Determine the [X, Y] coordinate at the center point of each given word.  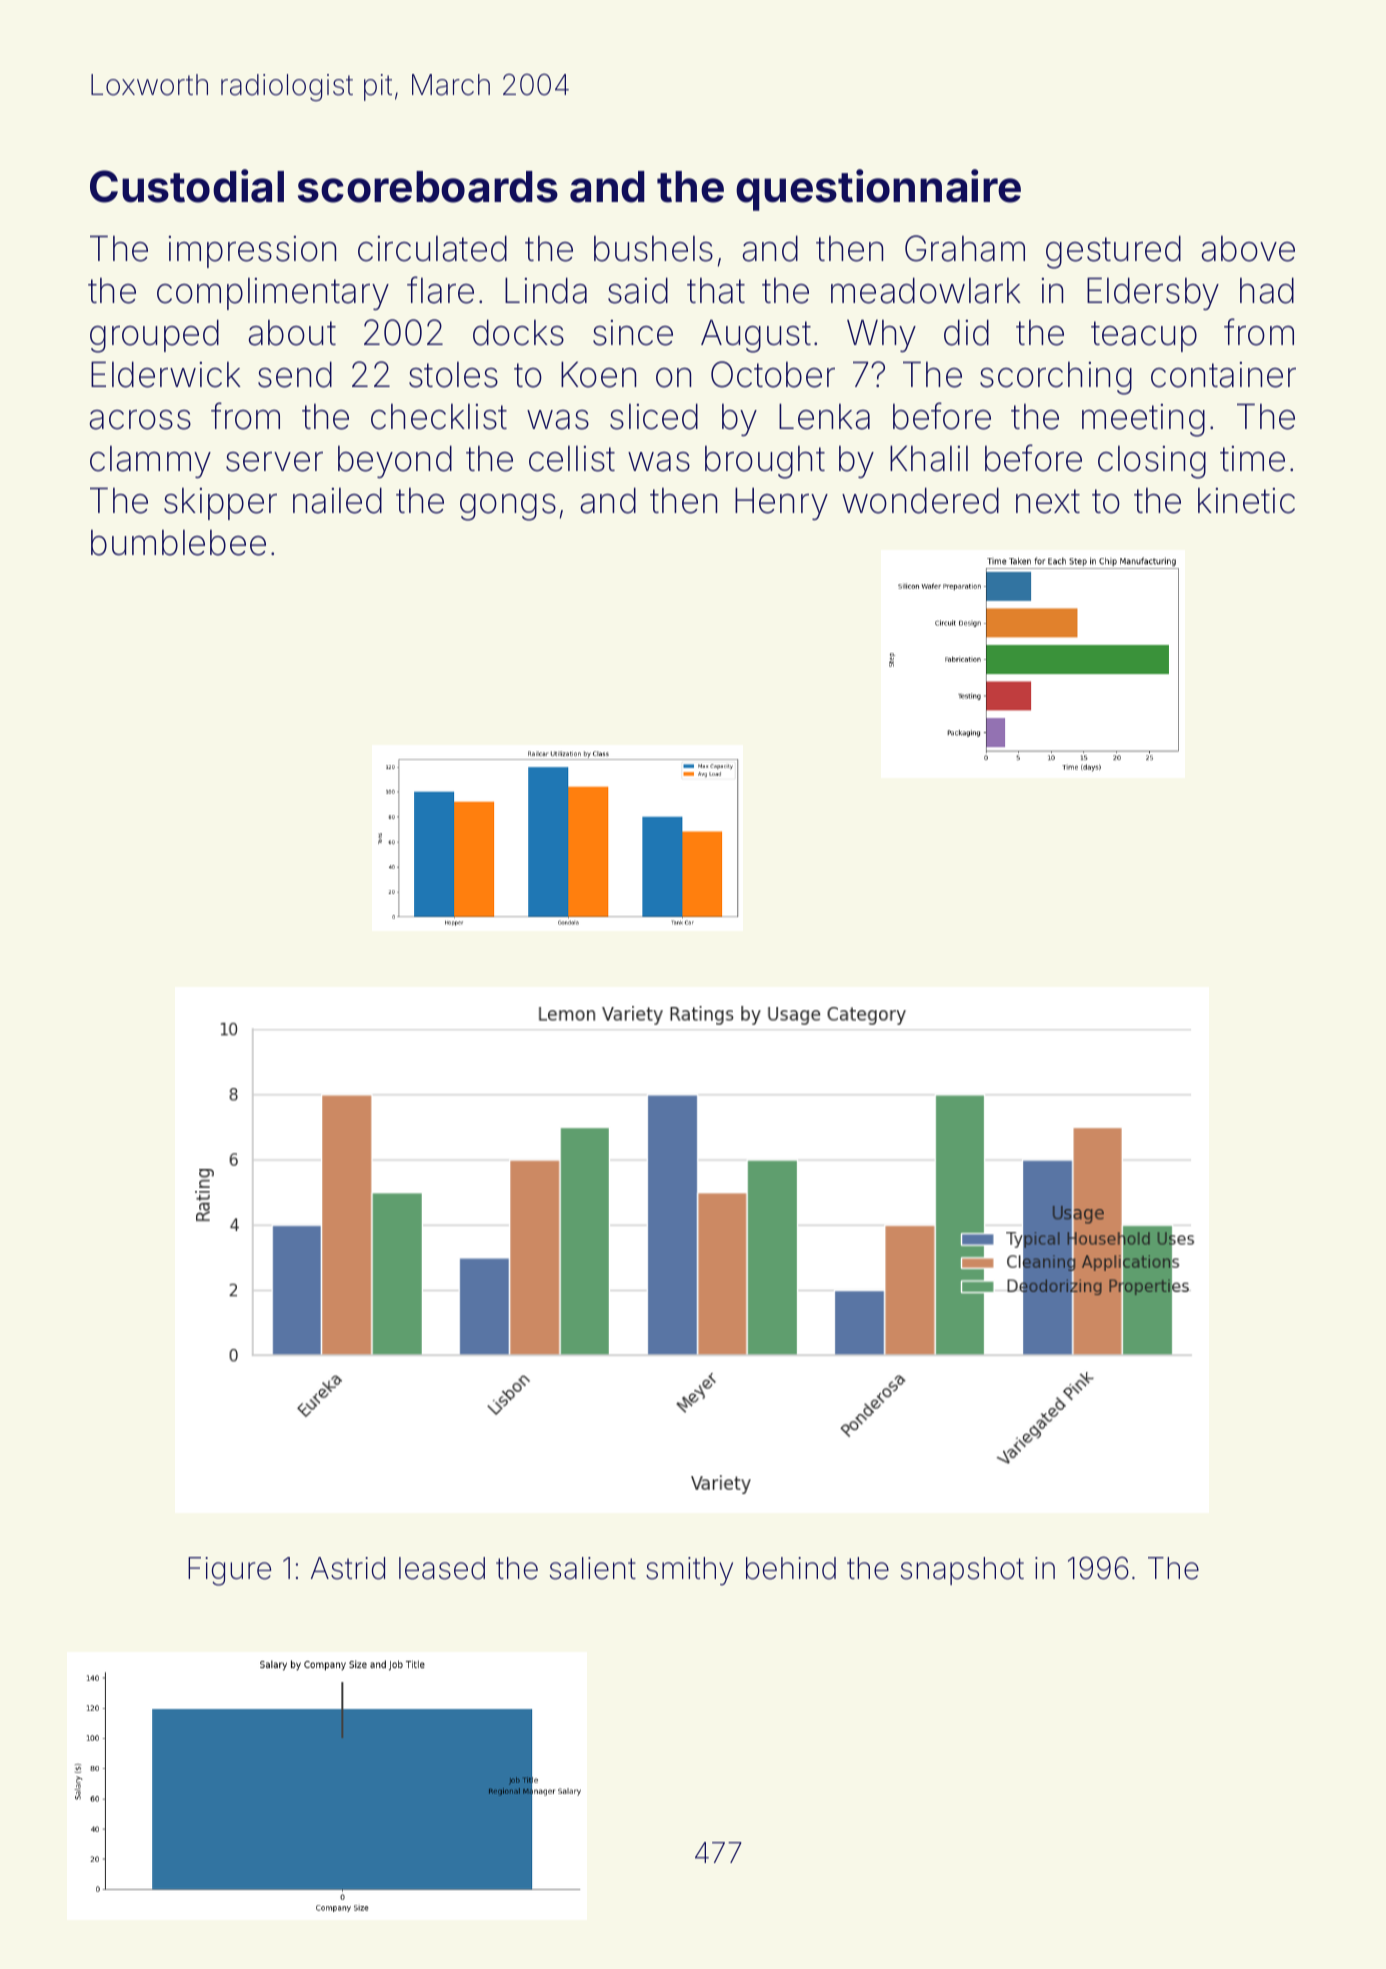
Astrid [348, 1568]
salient [593, 1568]
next [1048, 501]
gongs [508, 507]
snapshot [962, 1571]
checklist [439, 417]
